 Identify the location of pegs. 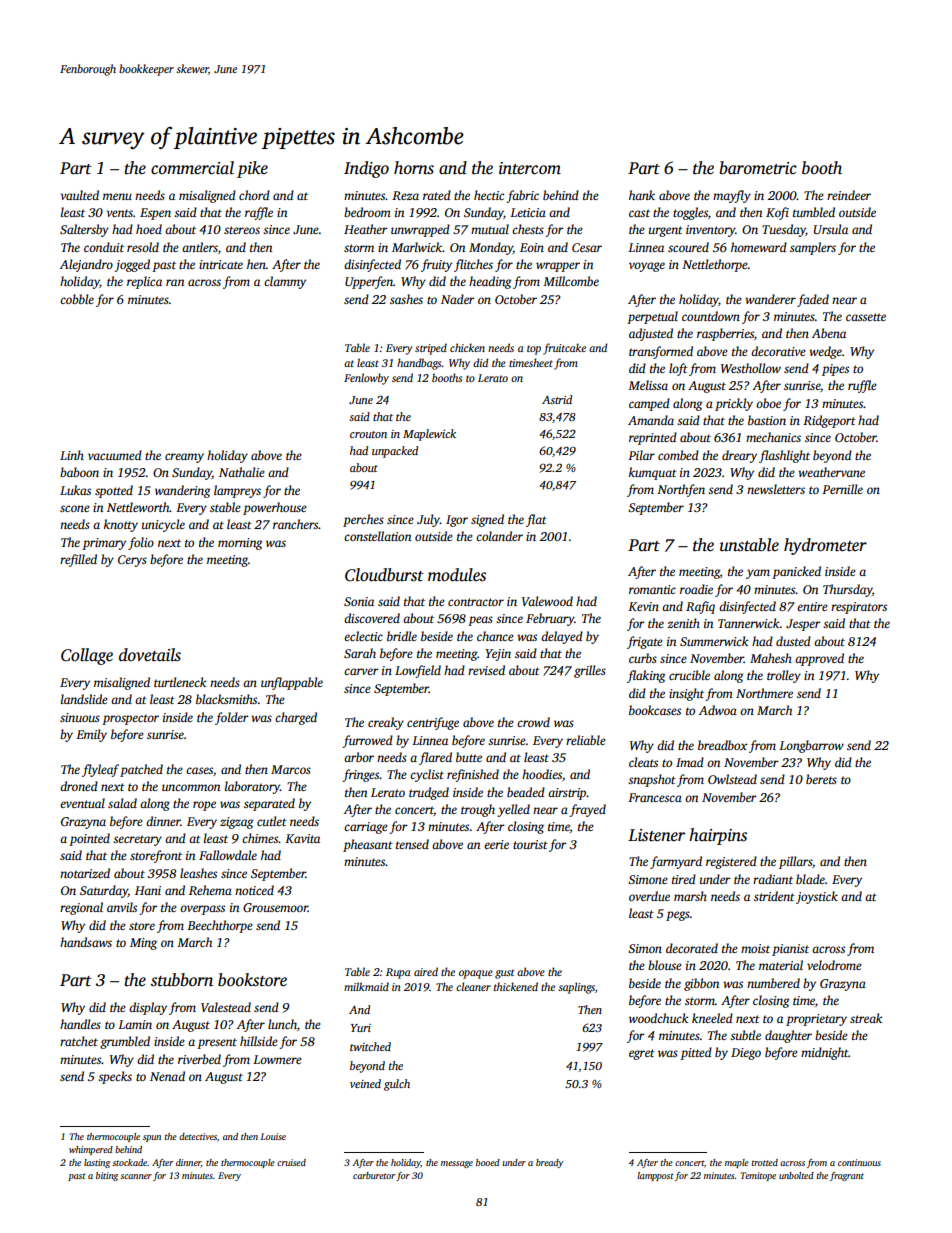
(678, 916).
